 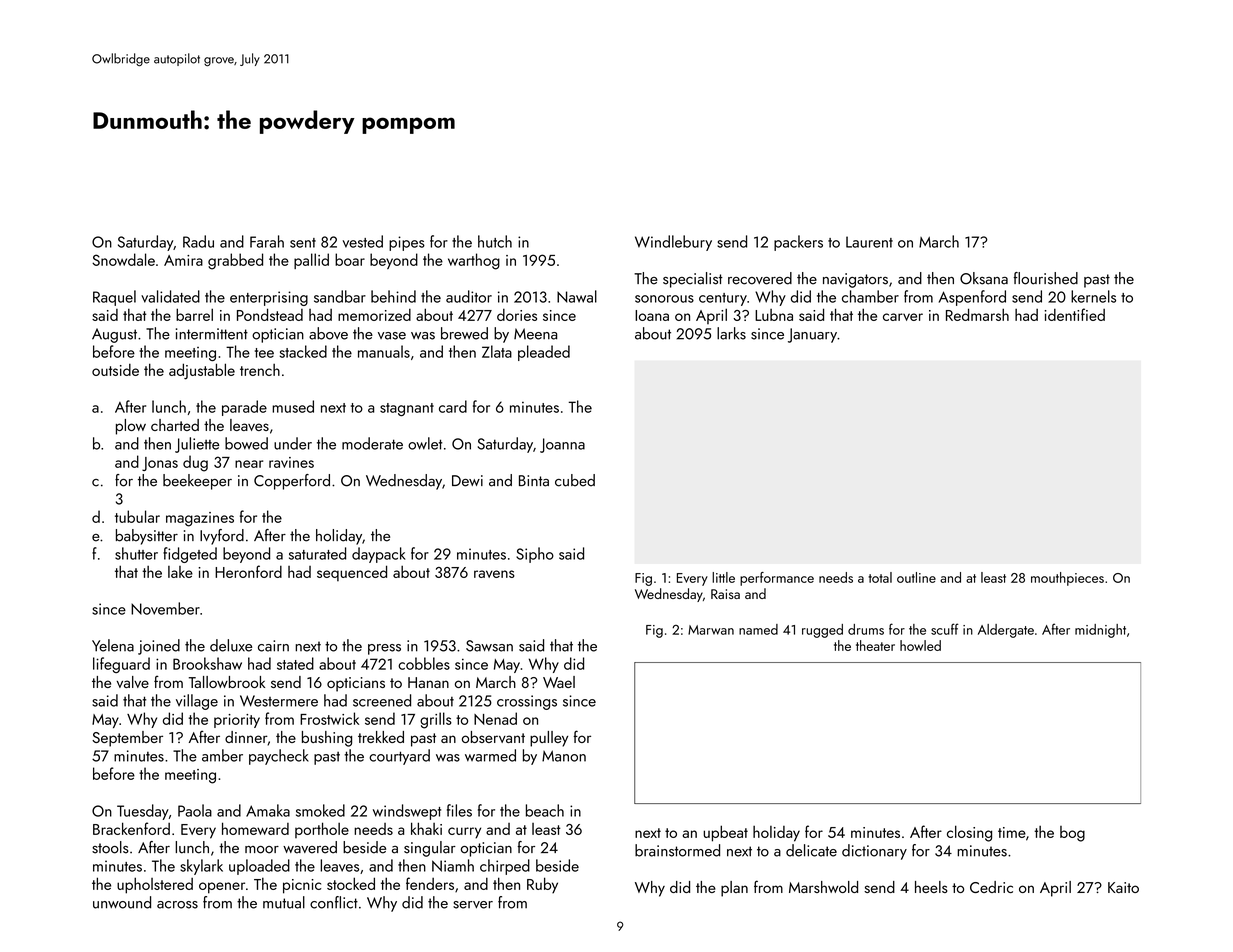 What do you see at coordinates (197, 482) in the screenshot?
I see `beekeeper` at bounding box center [197, 482].
